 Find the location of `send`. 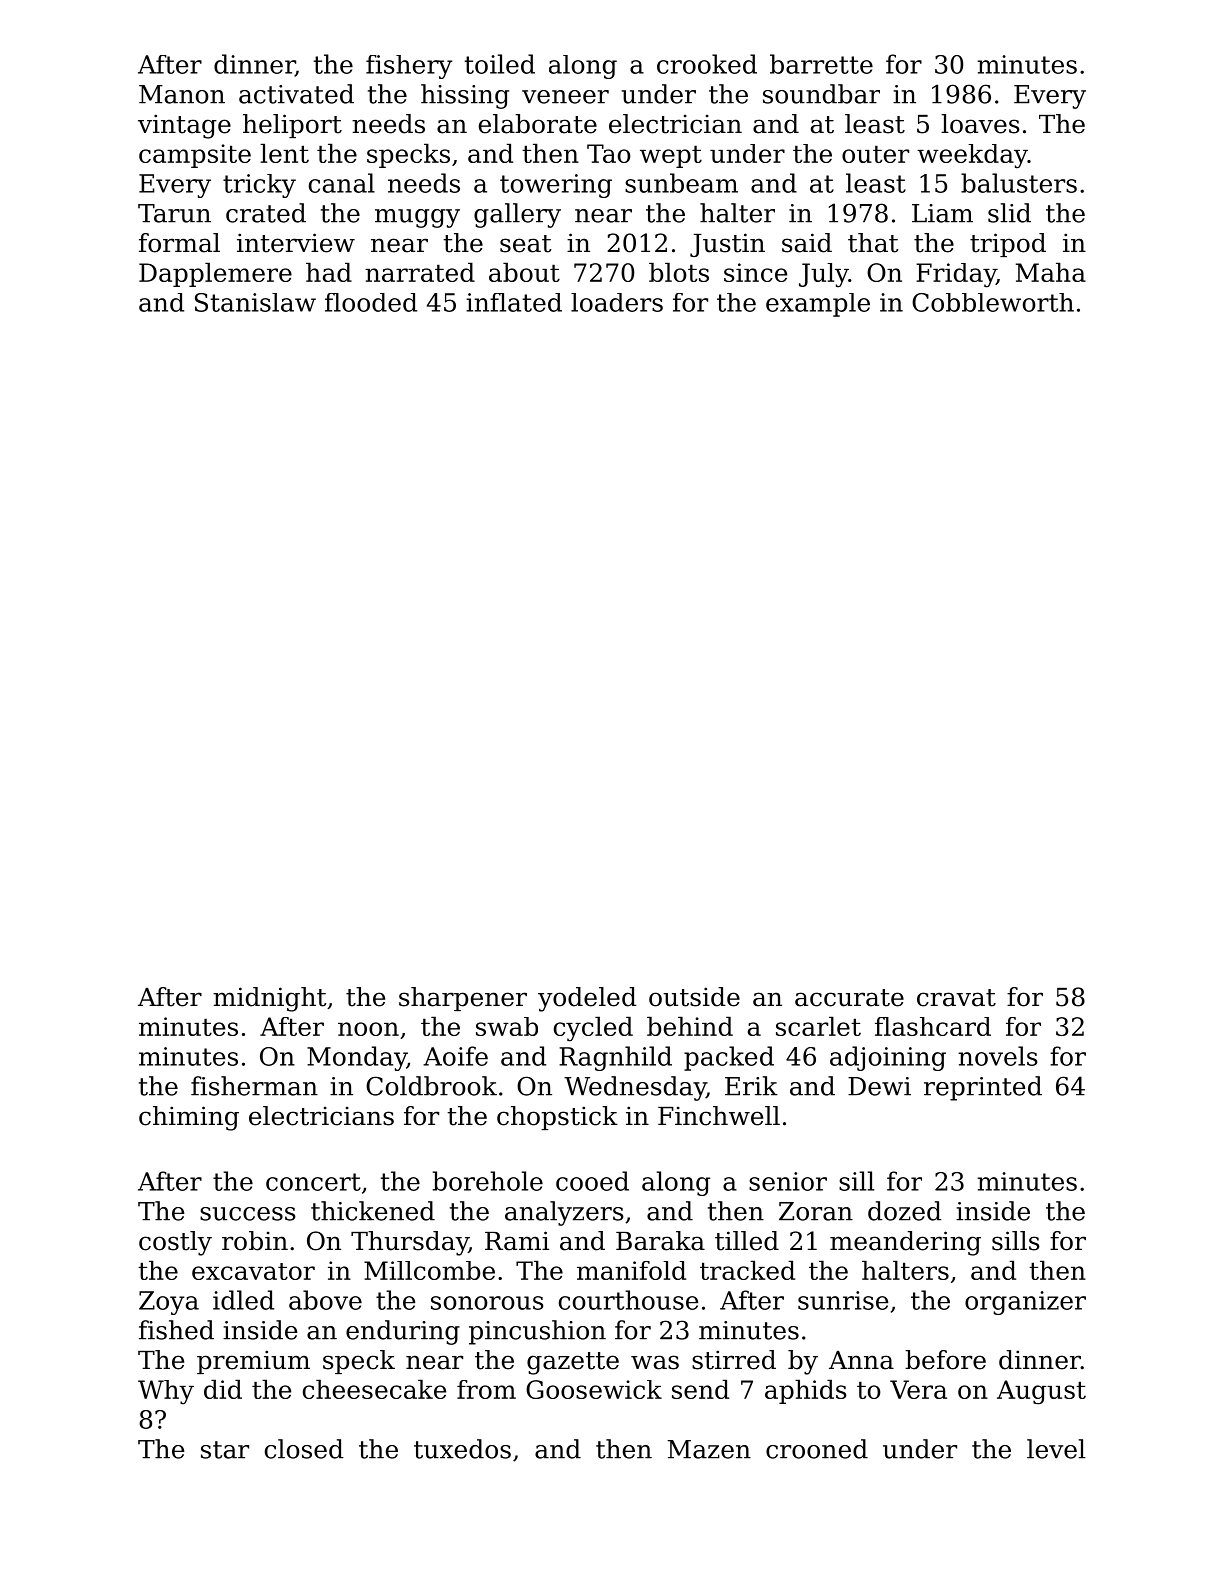

send is located at coordinates (700, 1389).
